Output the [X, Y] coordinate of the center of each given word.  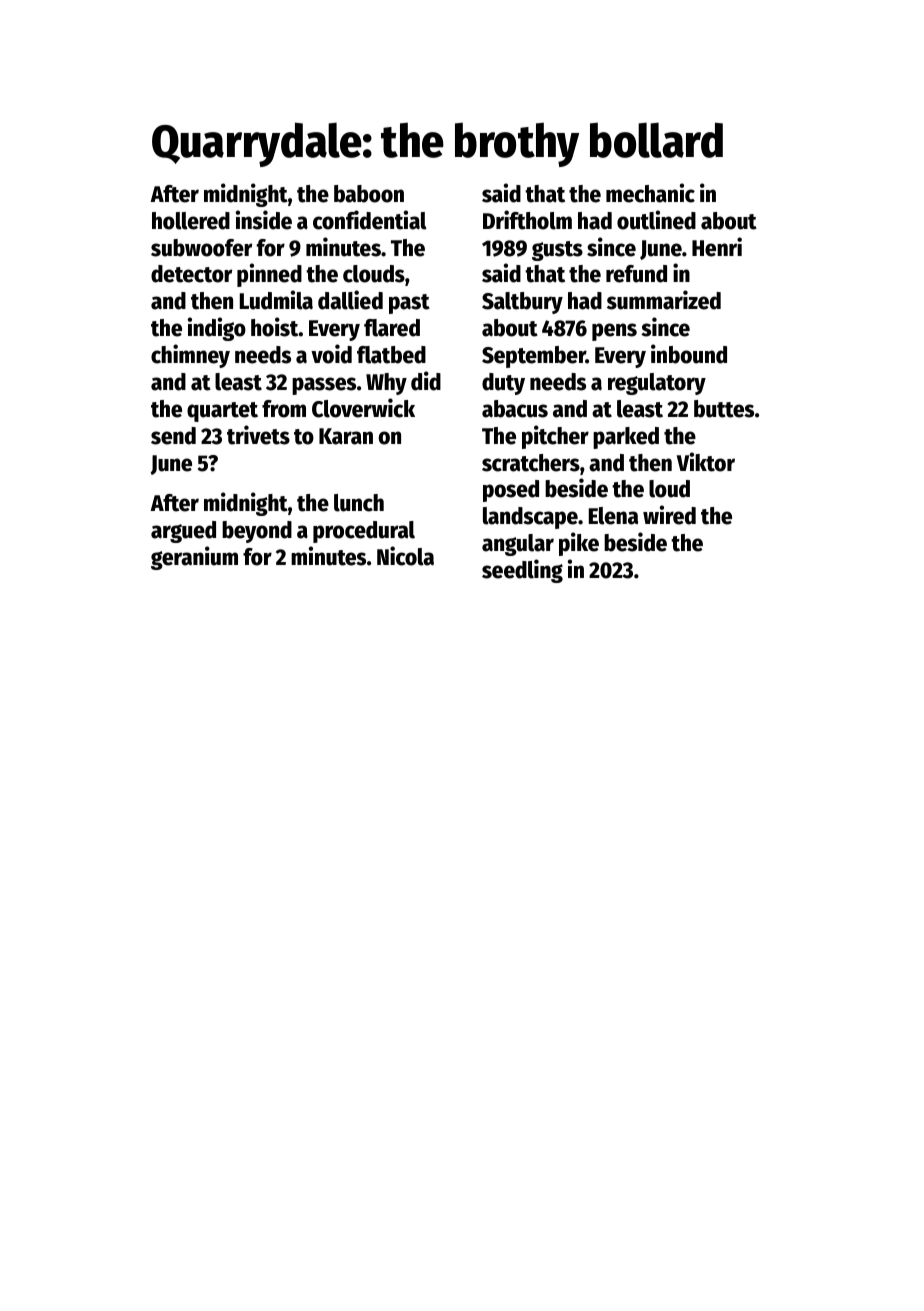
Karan [346, 436]
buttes [724, 409]
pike [579, 544]
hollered [191, 221]
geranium [194, 558]
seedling [522, 571]
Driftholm [527, 220]
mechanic [650, 193]
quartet [222, 412]
